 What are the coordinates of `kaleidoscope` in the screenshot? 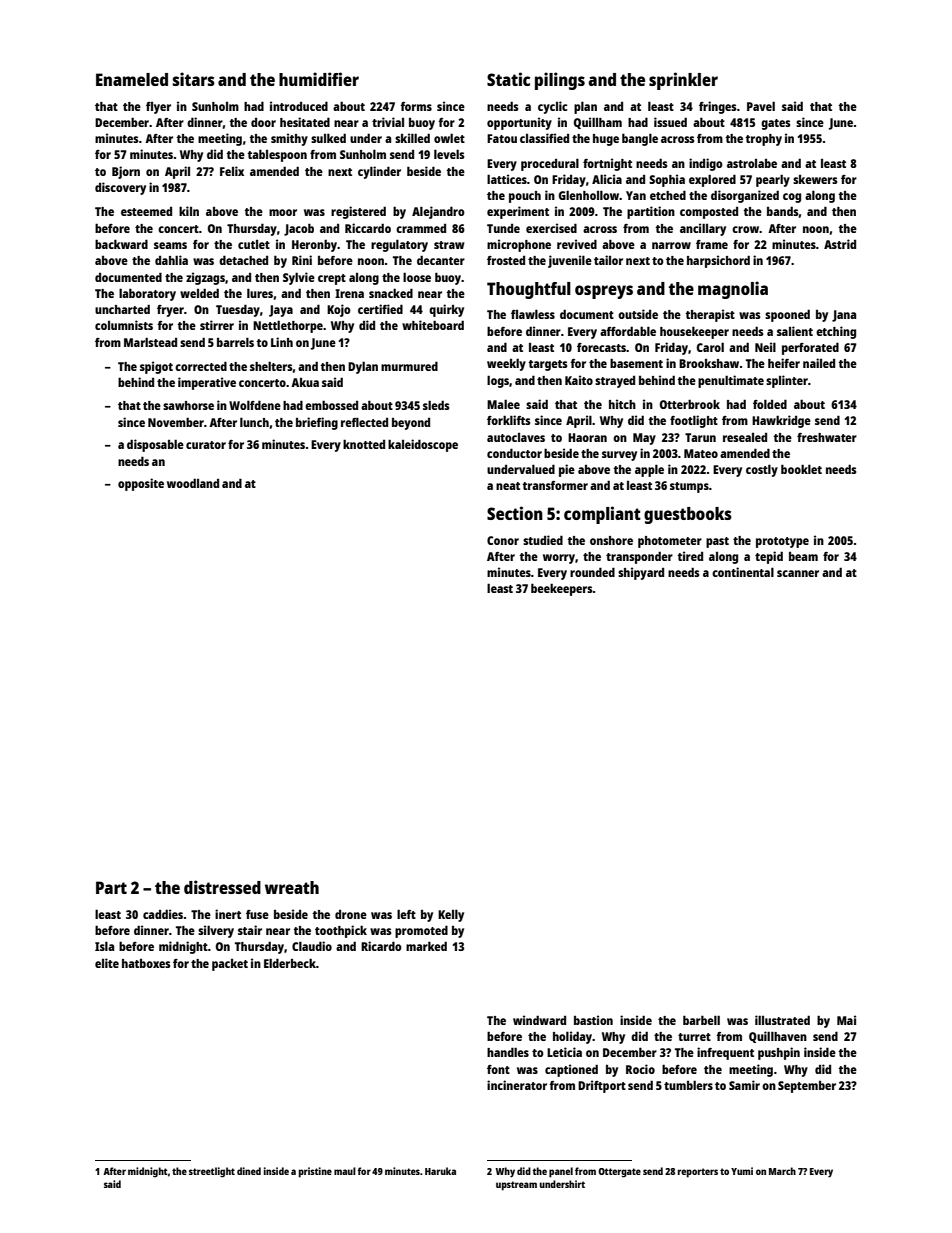 It's located at (423, 445).
